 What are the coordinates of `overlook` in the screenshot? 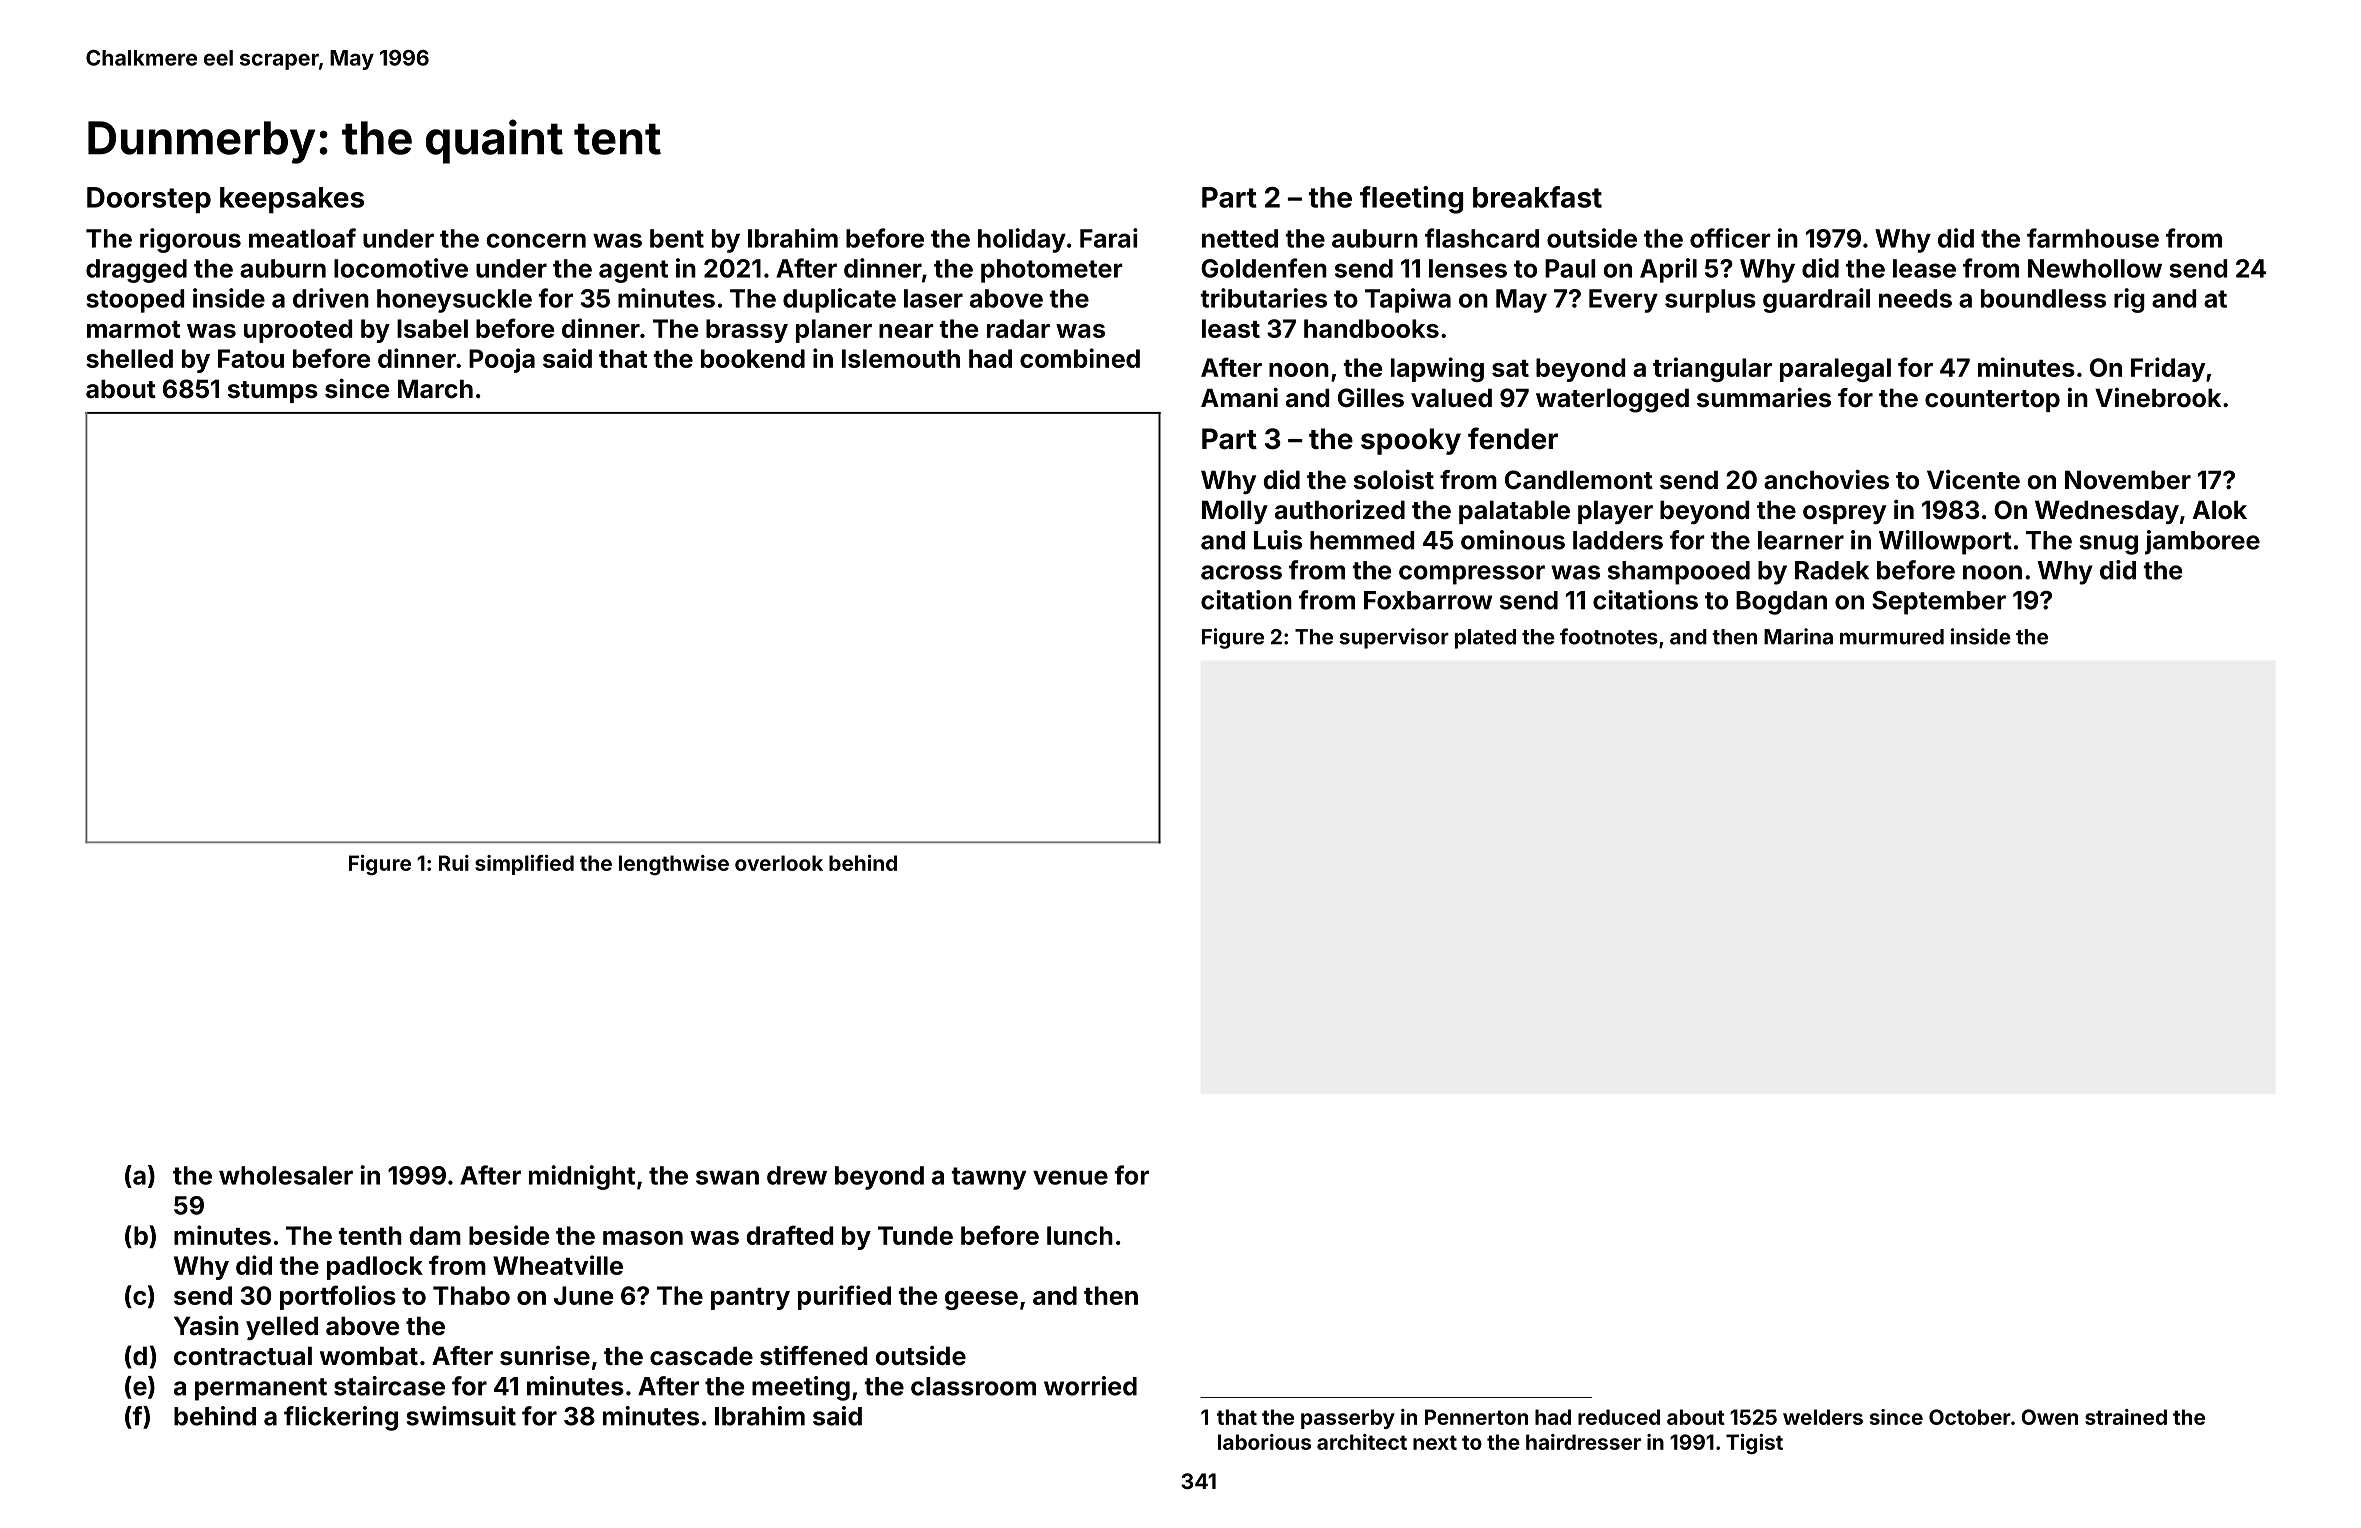 It's located at (779, 863).
